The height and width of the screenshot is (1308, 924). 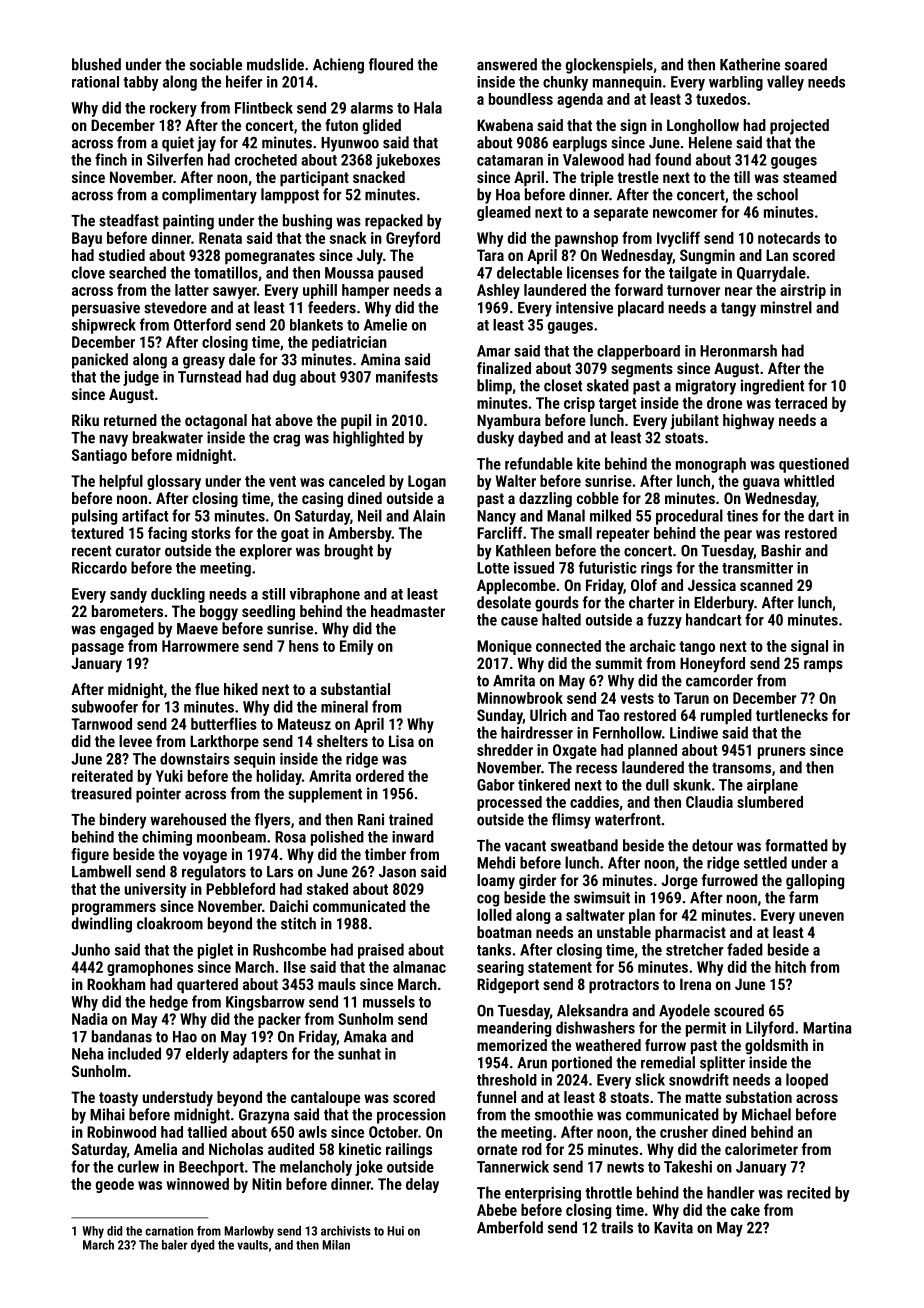 What do you see at coordinates (252, 1245) in the screenshot?
I see `vaults` at bounding box center [252, 1245].
